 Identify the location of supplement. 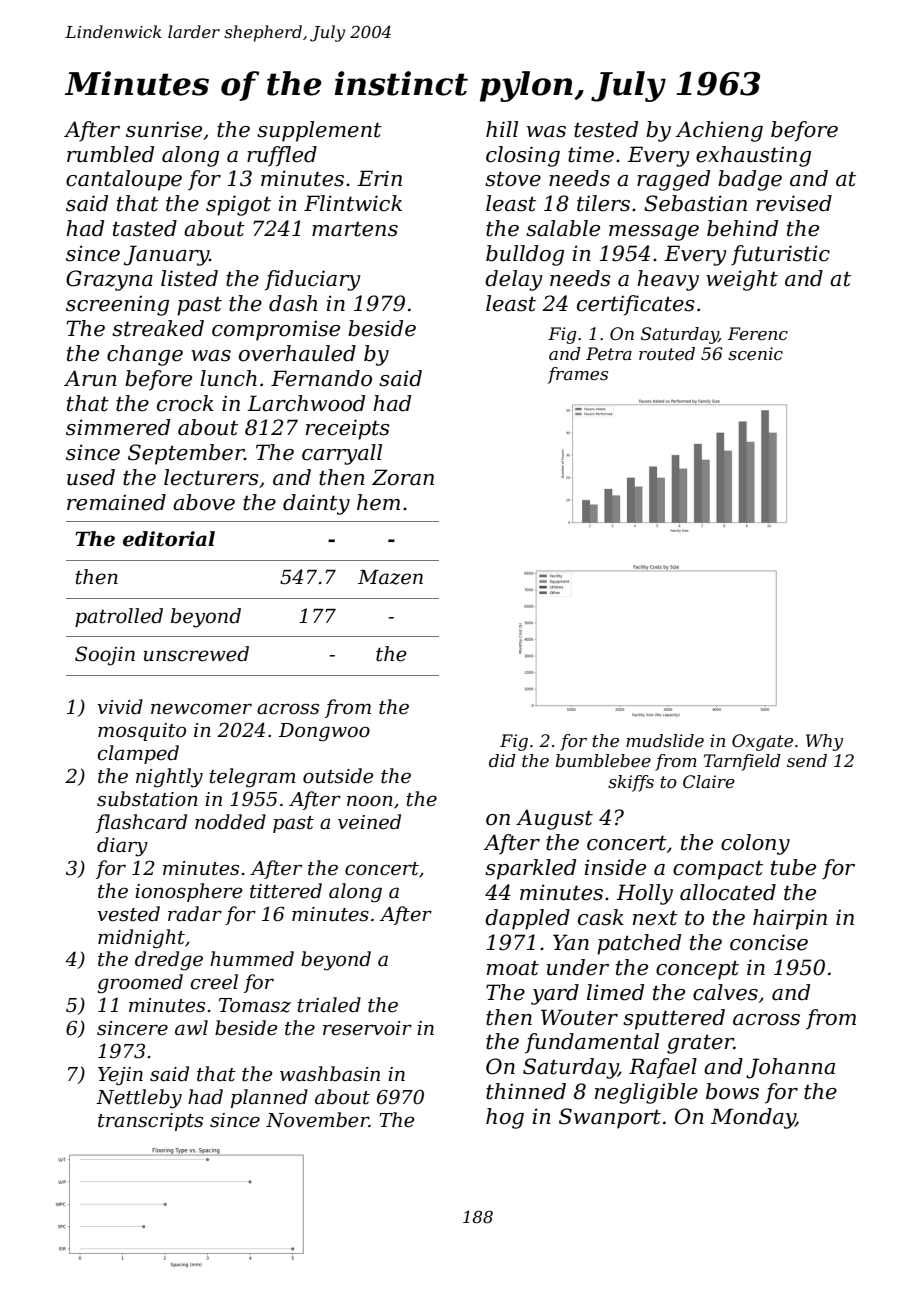
(319, 131).
